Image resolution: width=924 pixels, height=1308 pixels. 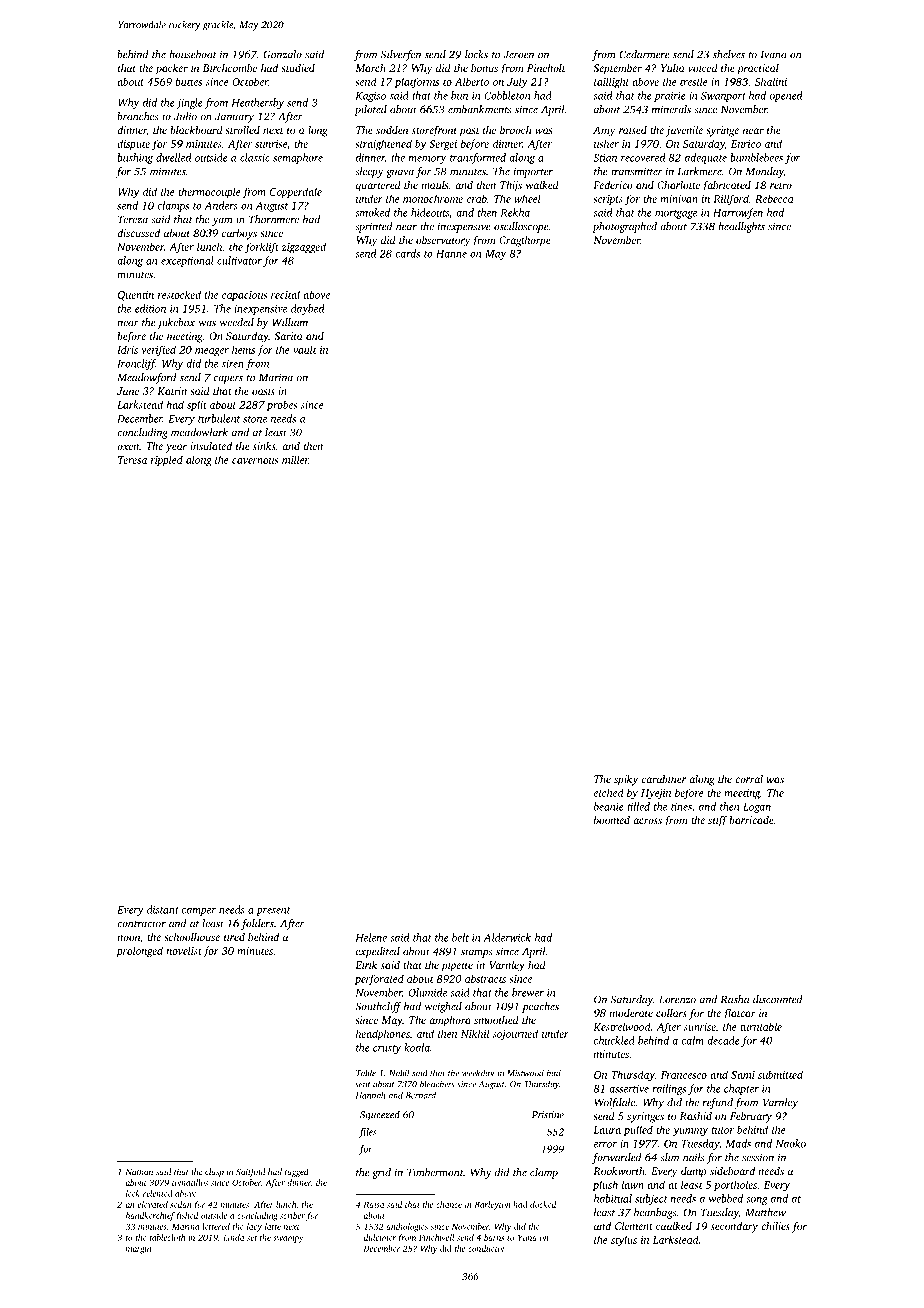 I want to click on Ivana, so click(x=774, y=54).
